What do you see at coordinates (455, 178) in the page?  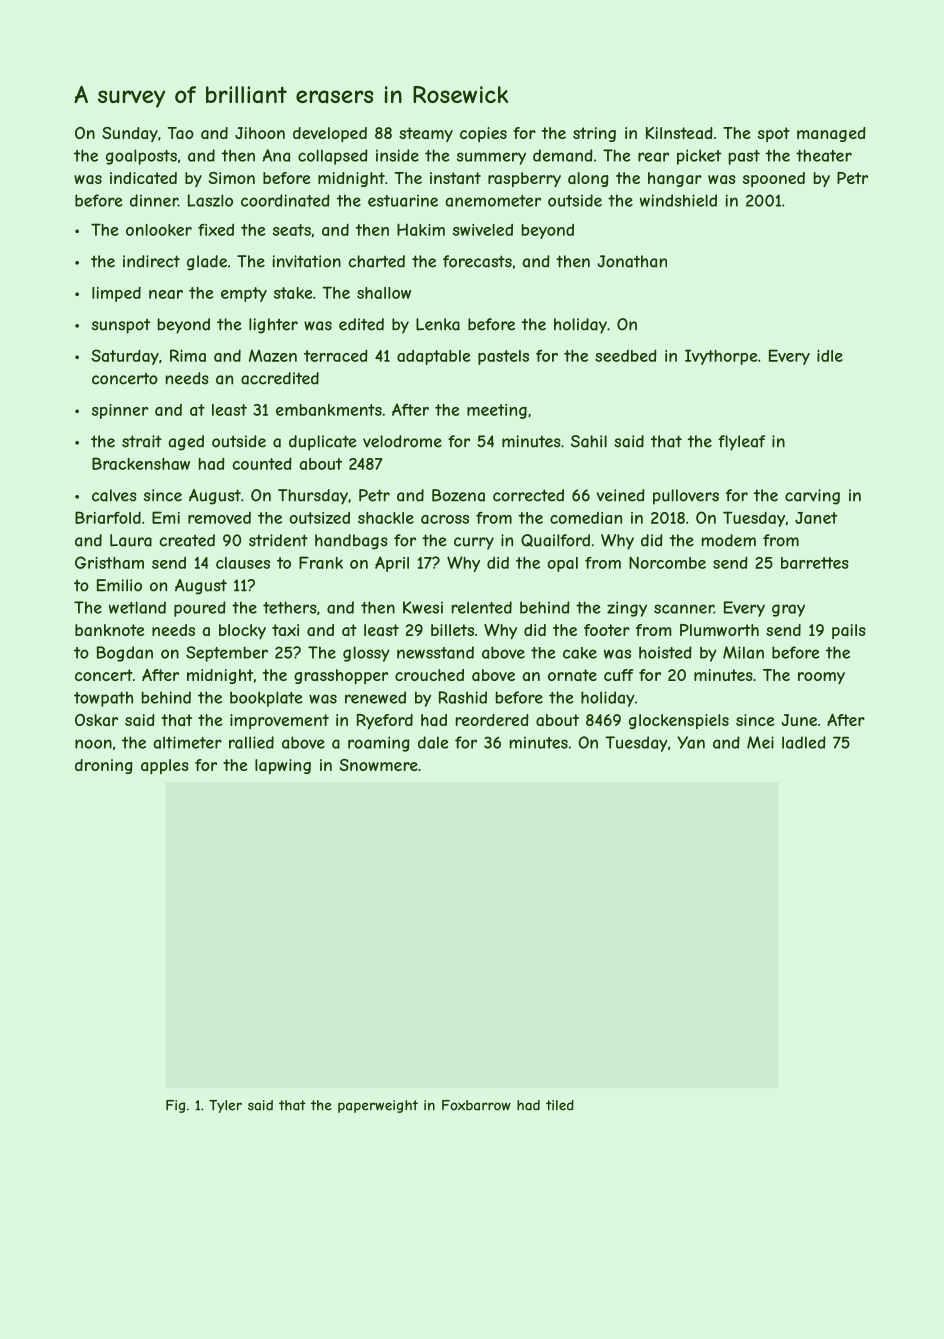 I see `instant` at bounding box center [455, 178].
